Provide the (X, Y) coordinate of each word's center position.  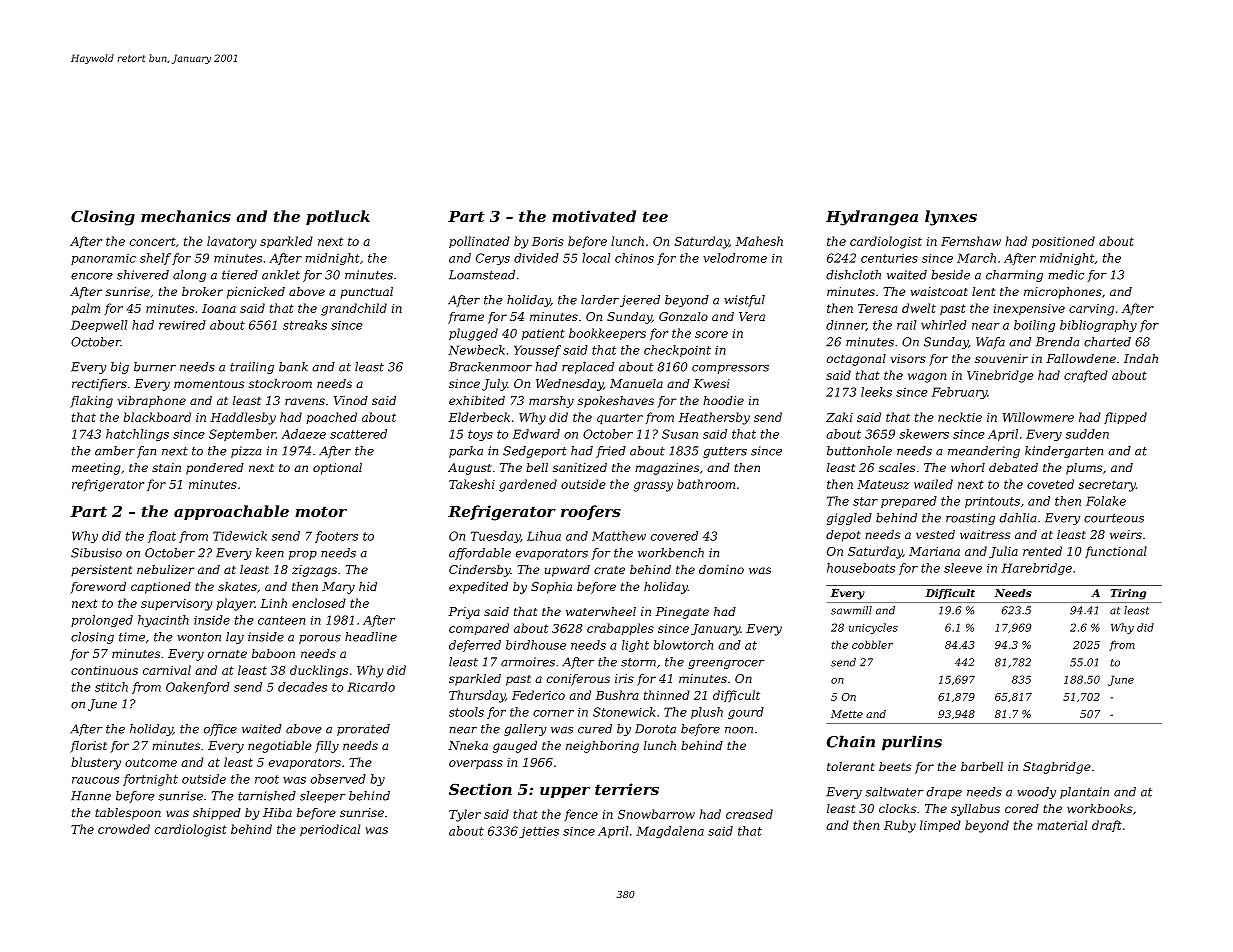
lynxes (951, 218)
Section (480, 789)
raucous (95, 780)
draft (1107, 826)
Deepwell (99, 326)
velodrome (735, 258)
